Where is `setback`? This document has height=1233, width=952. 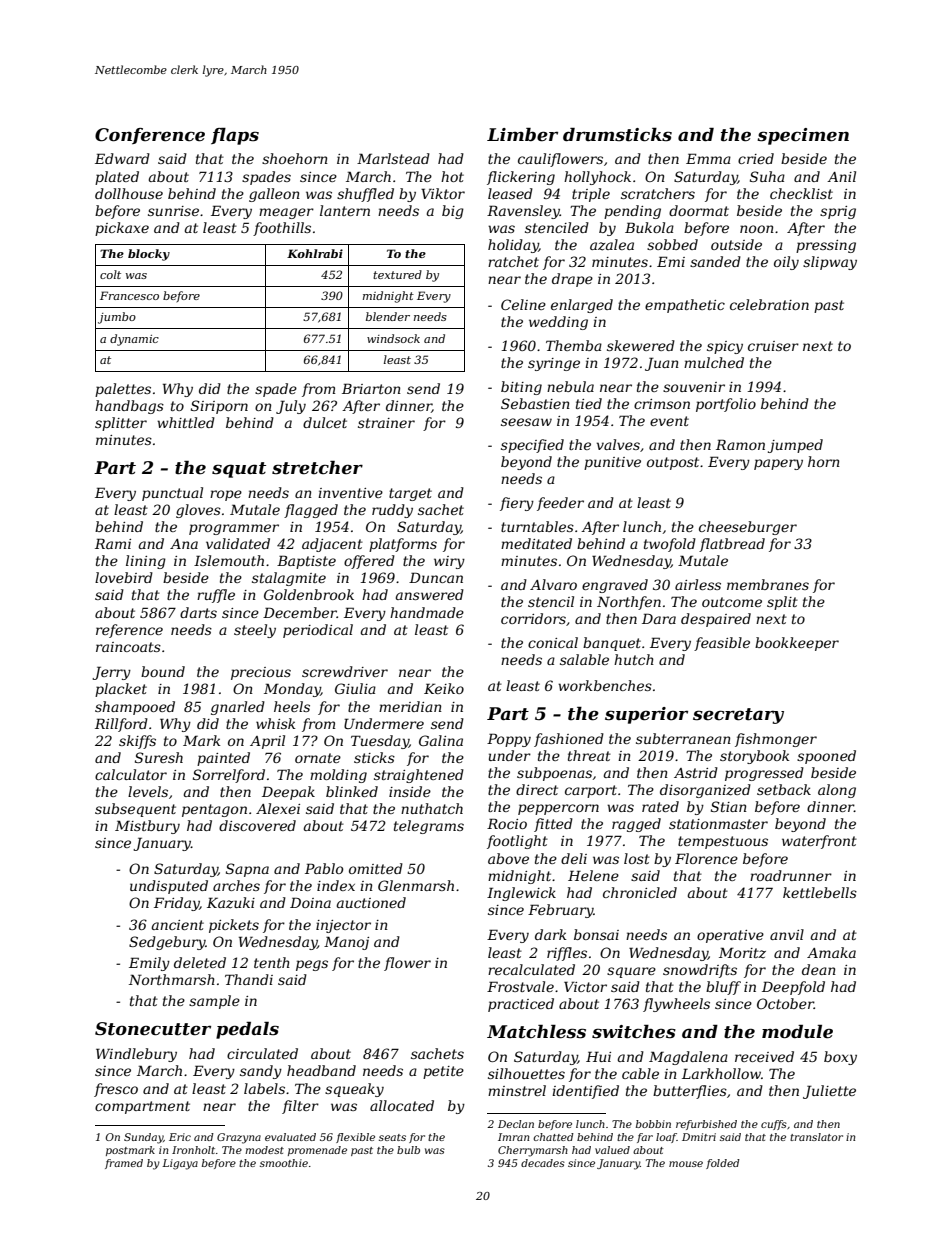 setback is located at coordinates (784, 789).
